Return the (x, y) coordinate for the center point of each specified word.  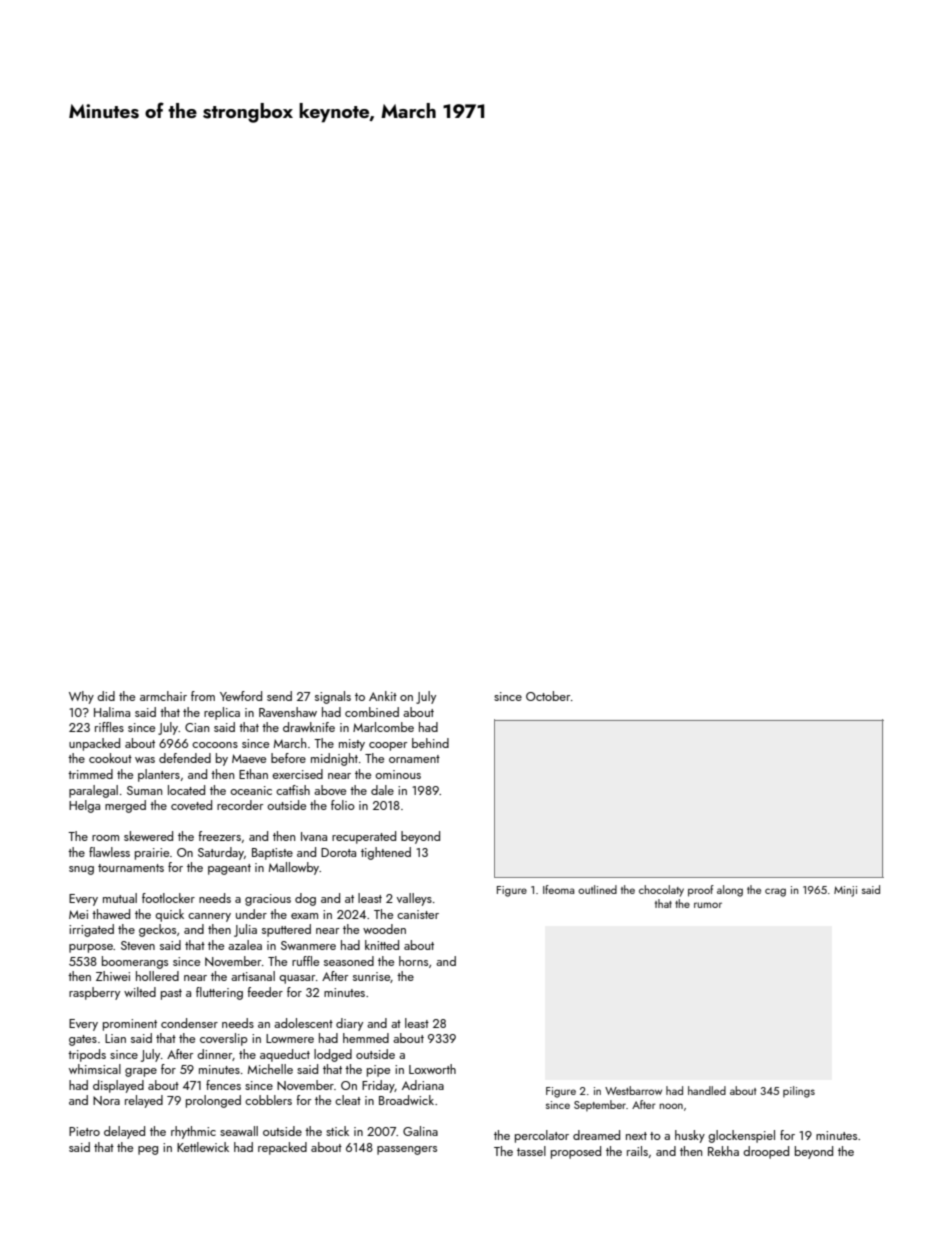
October (548, 696)
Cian (197, 727)
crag (775, 892)
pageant (229, 869)
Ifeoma (558, 889)
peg (148, 1150)
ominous (398, 774)
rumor (708, 905)
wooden (384, 929)
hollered (157, 976)
